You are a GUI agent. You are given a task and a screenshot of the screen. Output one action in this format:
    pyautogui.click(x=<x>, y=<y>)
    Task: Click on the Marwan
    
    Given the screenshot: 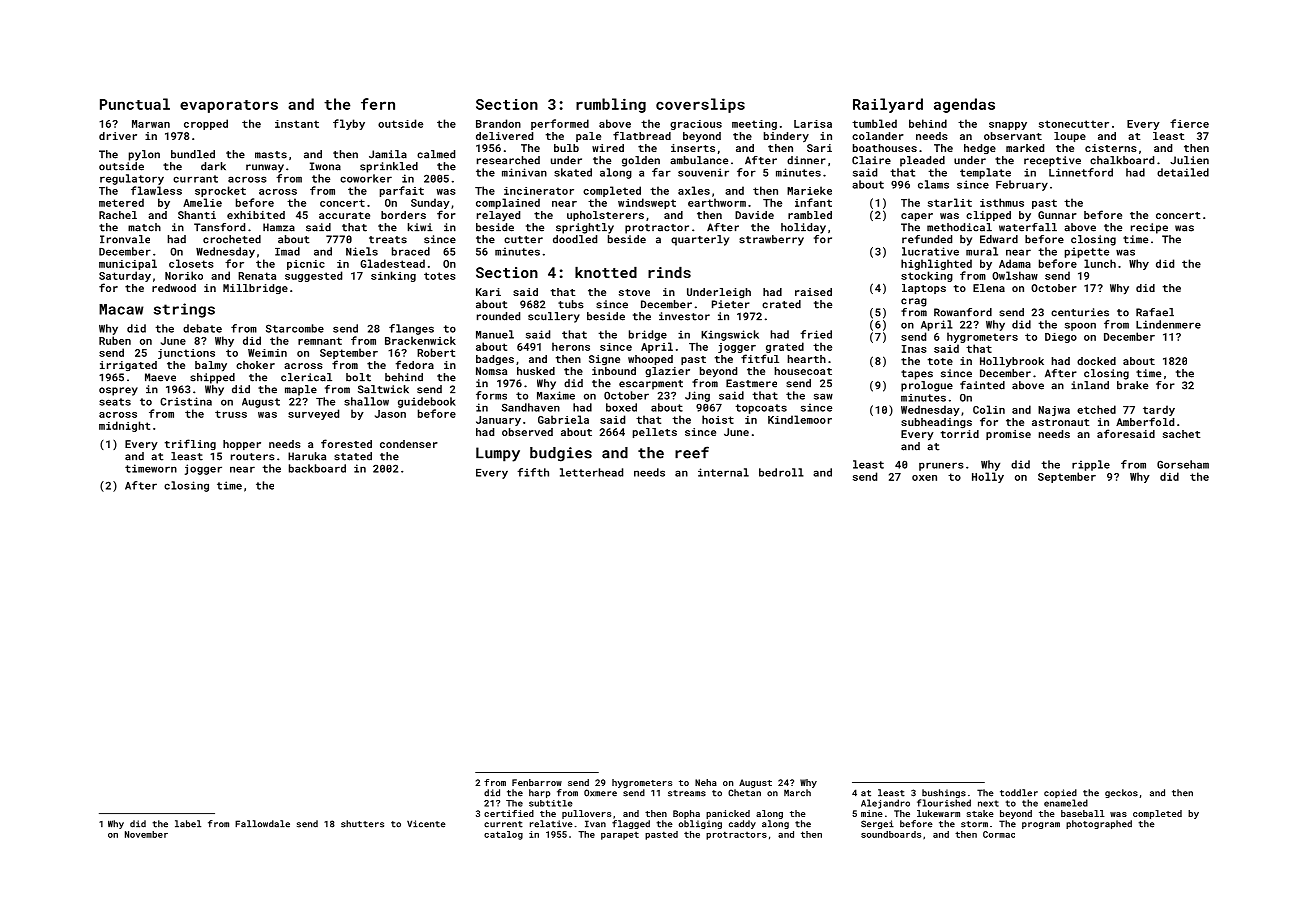 What is the action you would take?
    pyautogui.click(x=151, y=124)
